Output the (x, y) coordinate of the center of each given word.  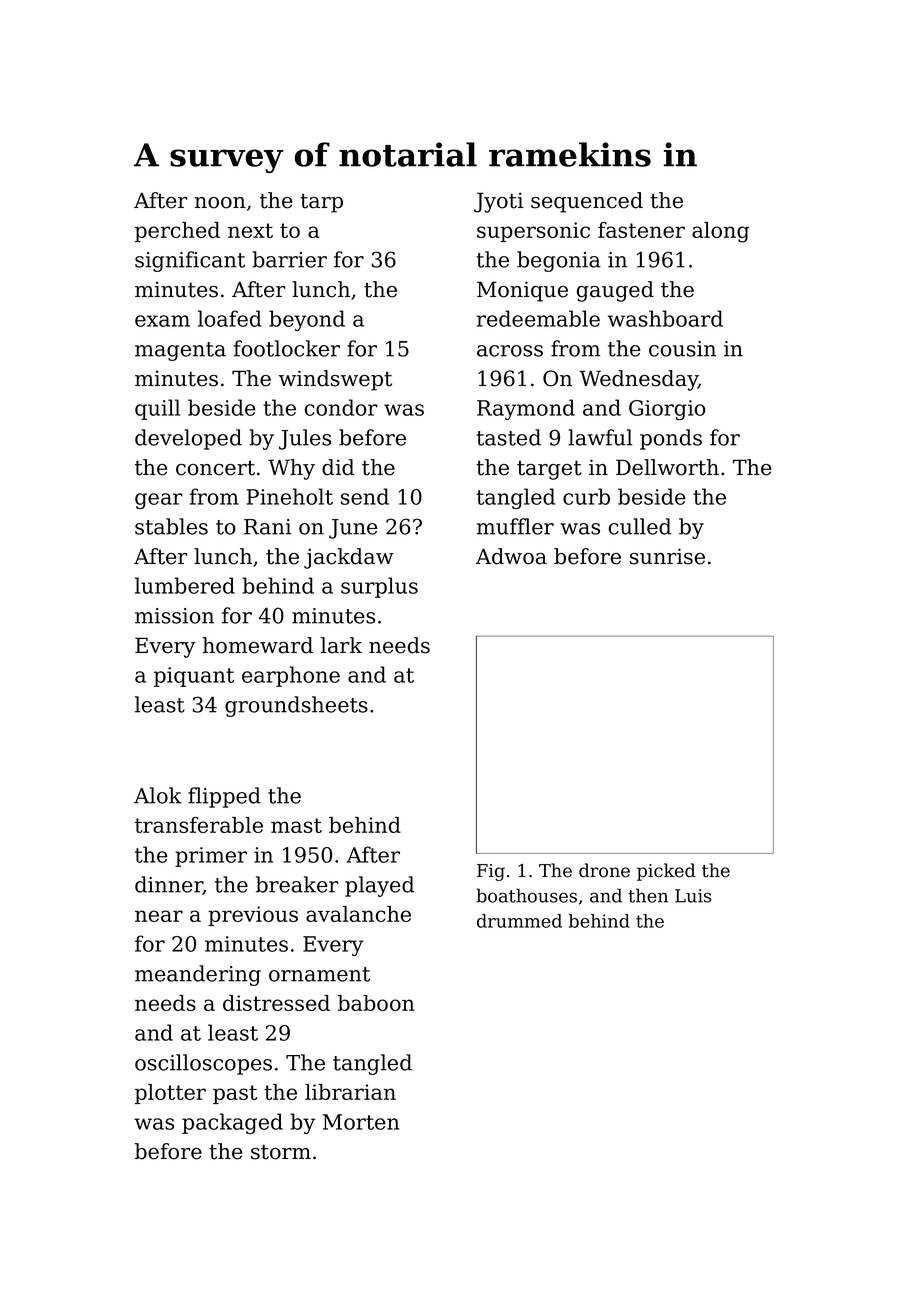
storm (281, 1152)
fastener (641, 230)
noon (220, 203)
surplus (379, 587)
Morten (361, 1122)
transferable (199, 825)
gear (159, 501)
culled (640, 526)
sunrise (667, 556)
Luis (693, 896)
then (648, 895)
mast (296, 825)
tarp (321, 203)
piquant (194, 677)
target (549, 470)
